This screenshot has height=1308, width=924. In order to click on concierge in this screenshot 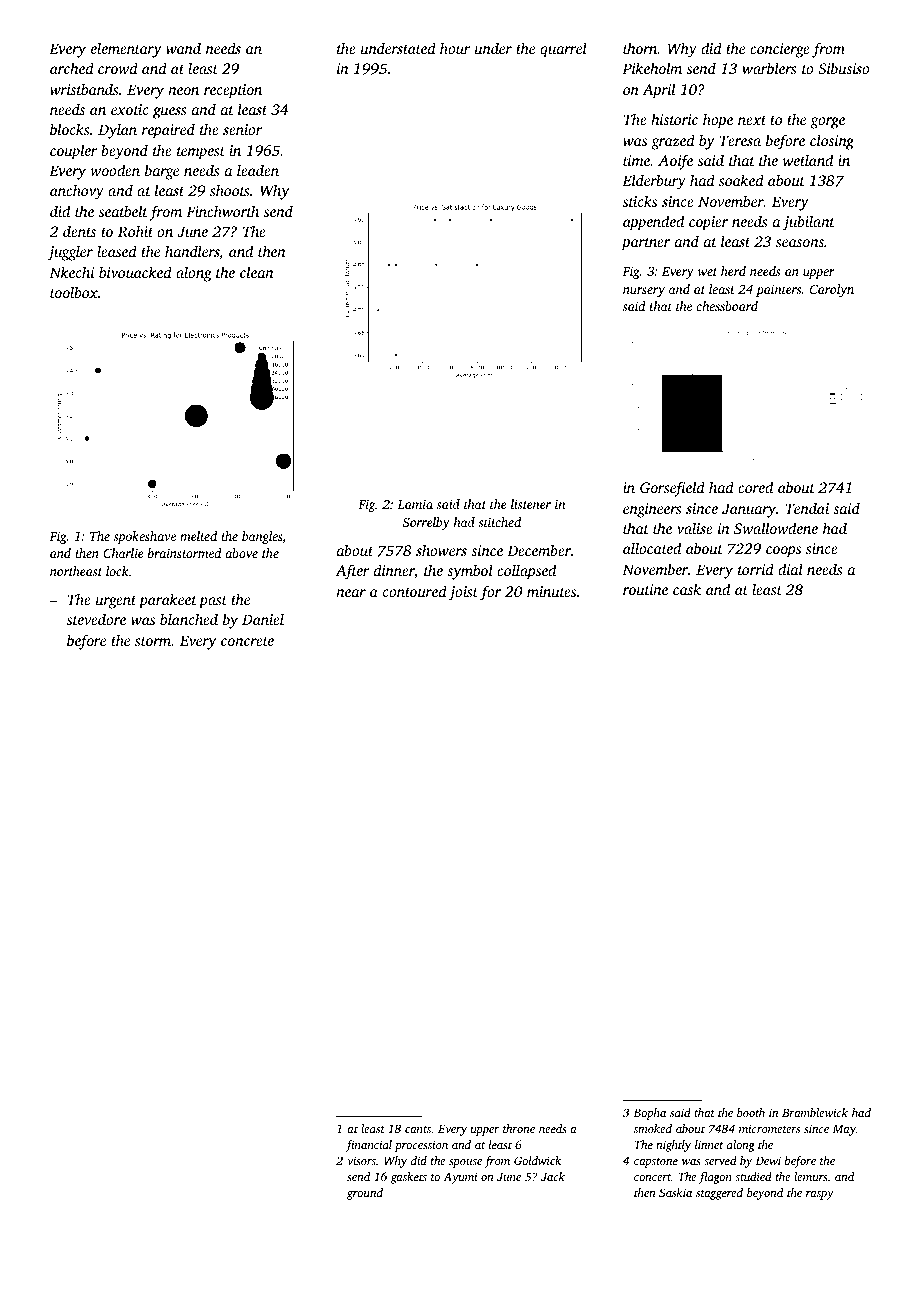, I will do `click(780, 50)`.
